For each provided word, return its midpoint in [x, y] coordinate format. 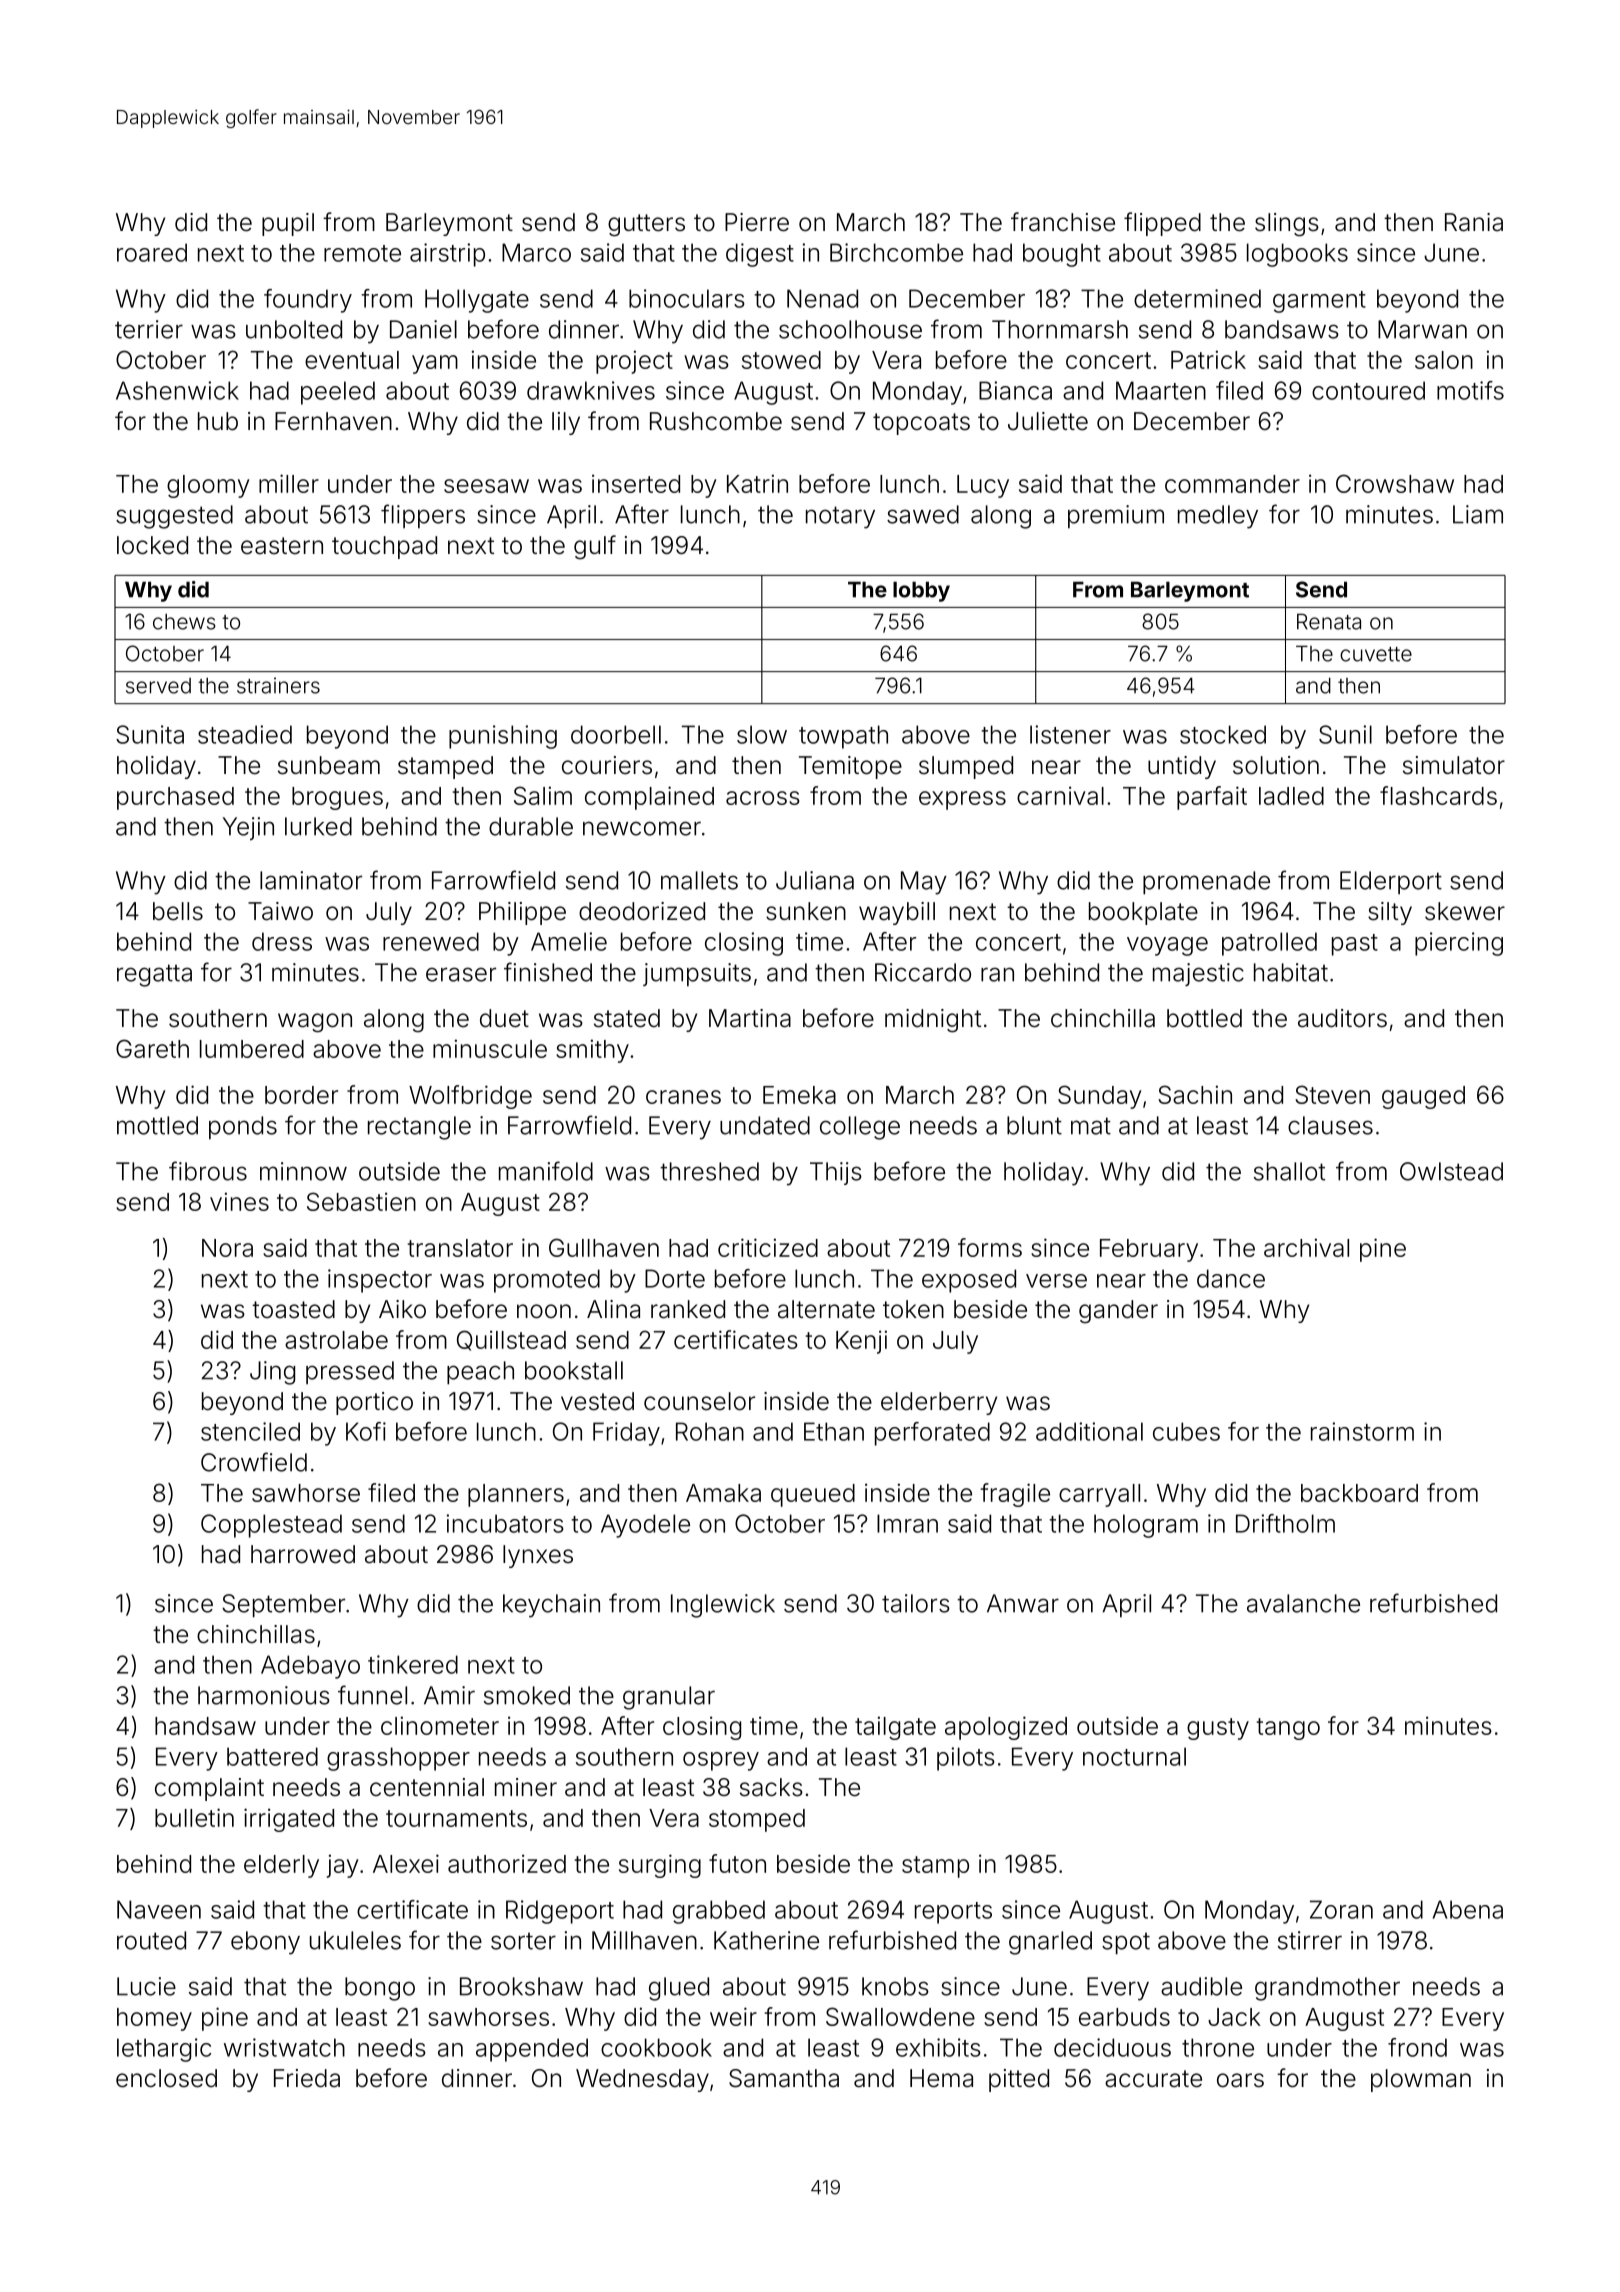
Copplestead [271, 1526]
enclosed [166, 2078]
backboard [1359, 1493]
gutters [646, 225]
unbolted [294, 329]
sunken [806, 911]
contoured [1368, 390]
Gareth [152, 1048]
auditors [1342, 1018]
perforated [932, 1434]
